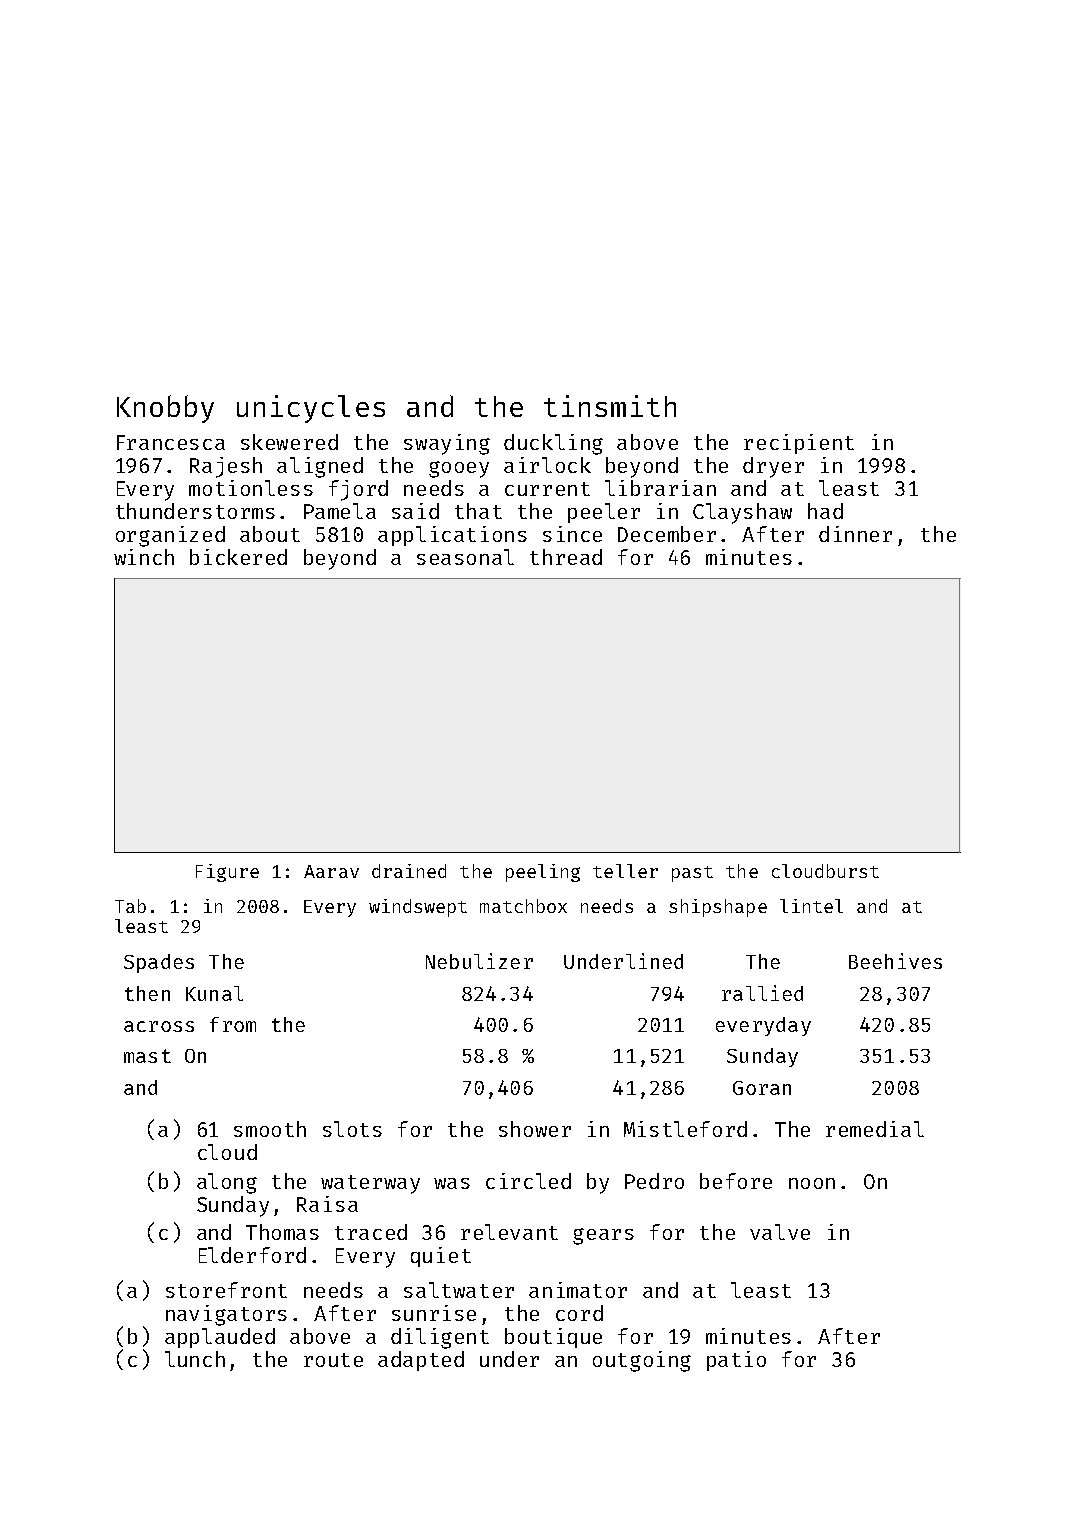 This screenshot has width=1074, height=1526. Describe the element at coordinates (226, 1290) in the screenshot. I see `storefront` at that location.
